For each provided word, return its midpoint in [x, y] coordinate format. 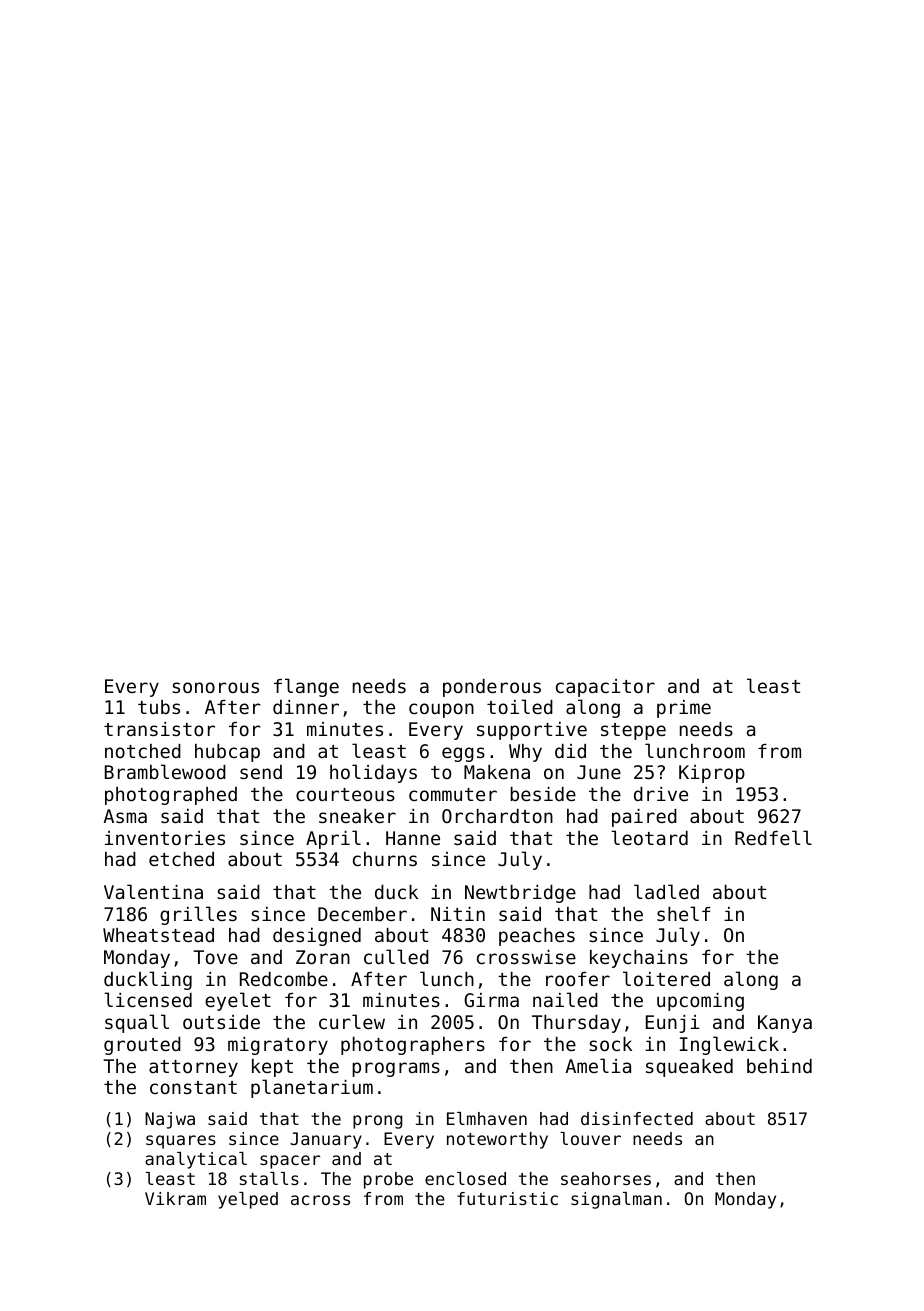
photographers [413, 1046]
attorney [193, 1068]
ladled [666, 891]
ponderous [492, 688]
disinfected [637, 1118]
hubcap [227, 753]
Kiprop [712, 774]
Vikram [175, 1198]
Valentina [153, 891]
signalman [616, 1200]
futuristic [507, 1198]
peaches [537, 937]
